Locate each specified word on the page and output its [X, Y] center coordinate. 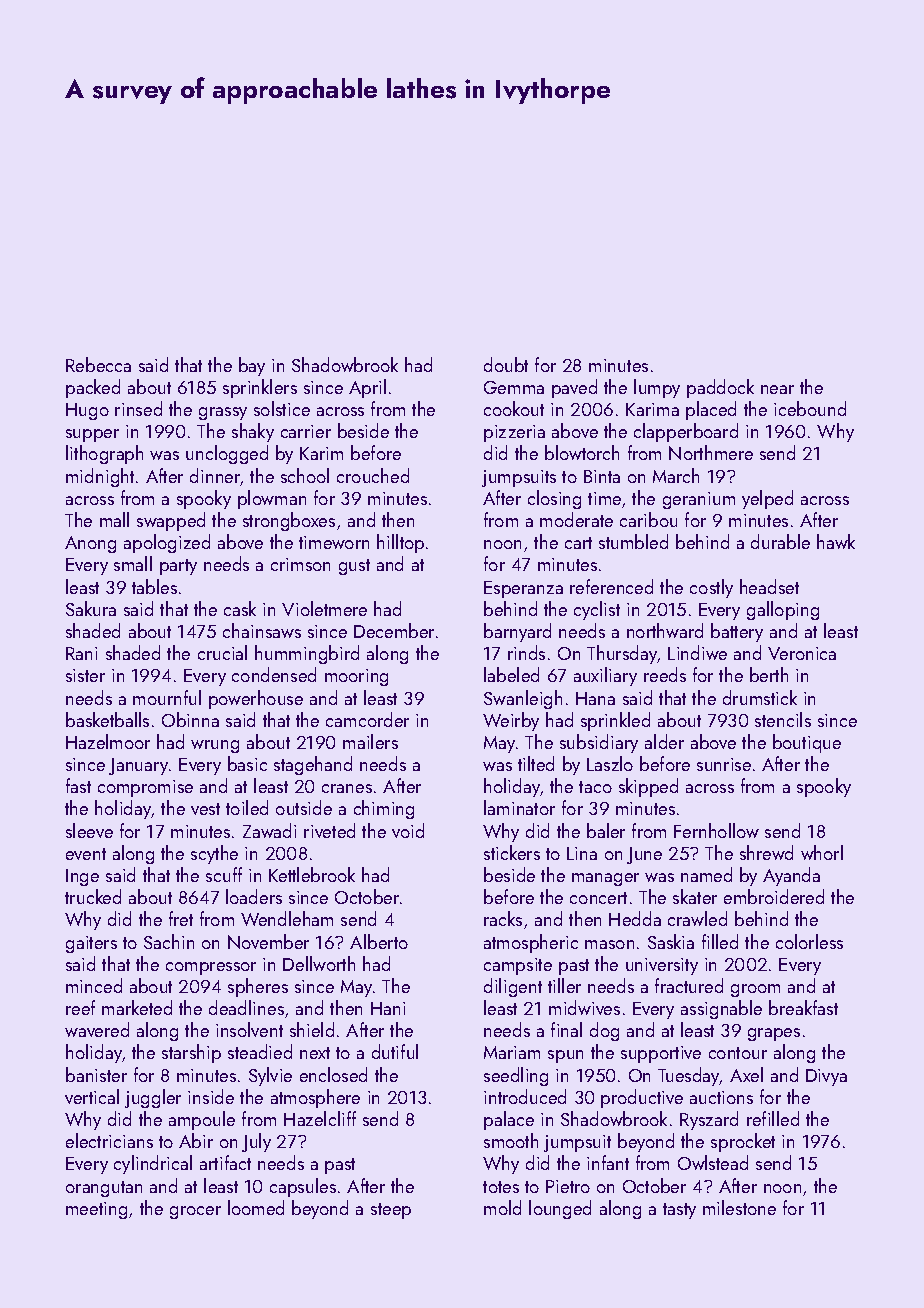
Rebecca [98, 364]
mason [609, 944]
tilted [536, 763]
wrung [215, 746]
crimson [300, 564]
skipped [648, 787]
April [367, 388]
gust [354, 567]
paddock [720, 388]
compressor [211, 968]
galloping [783, 610]
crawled [697, 918]
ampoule [202, 1120]
